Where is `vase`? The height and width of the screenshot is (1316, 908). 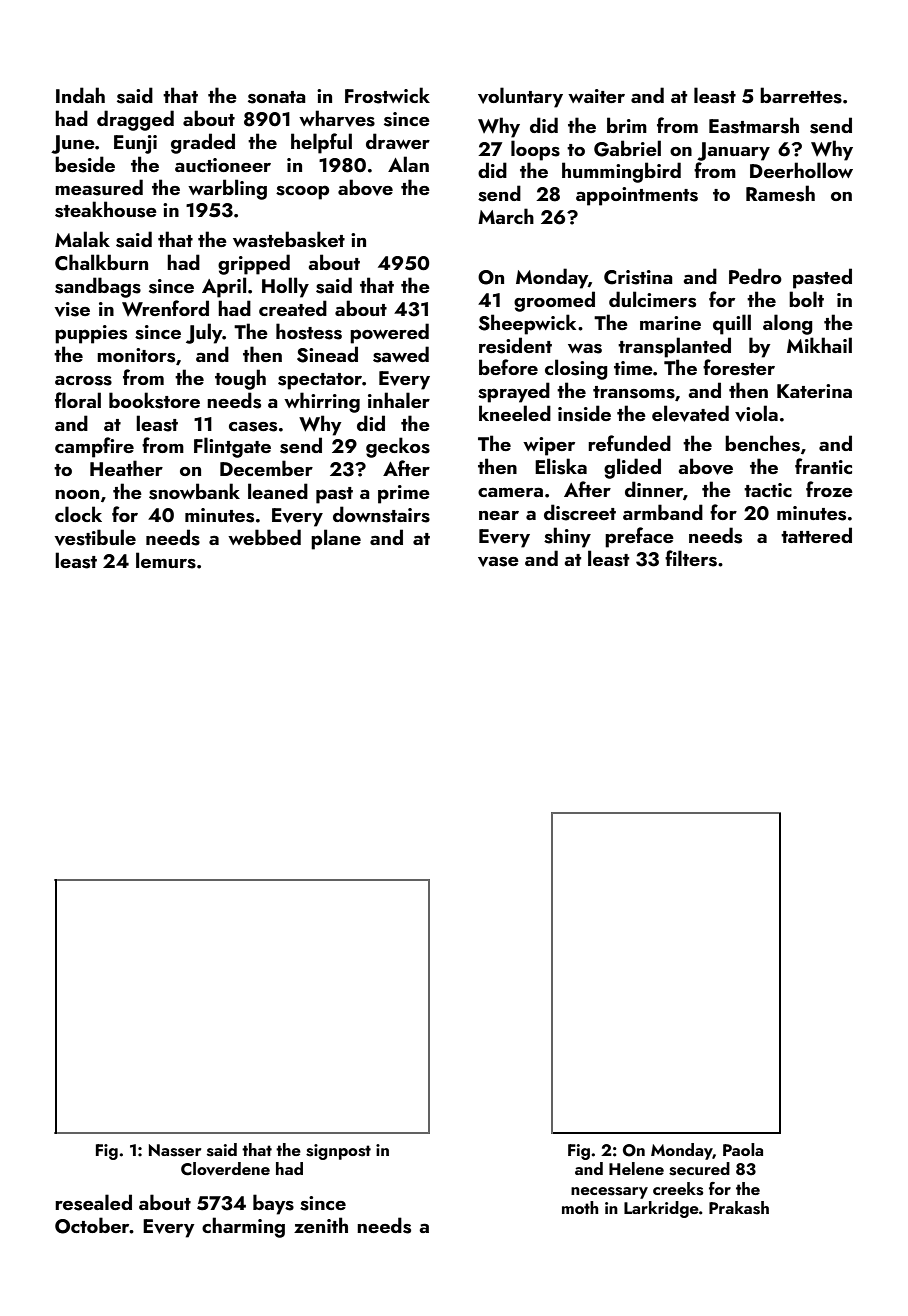
vase is located at coordinates (498, 561).
